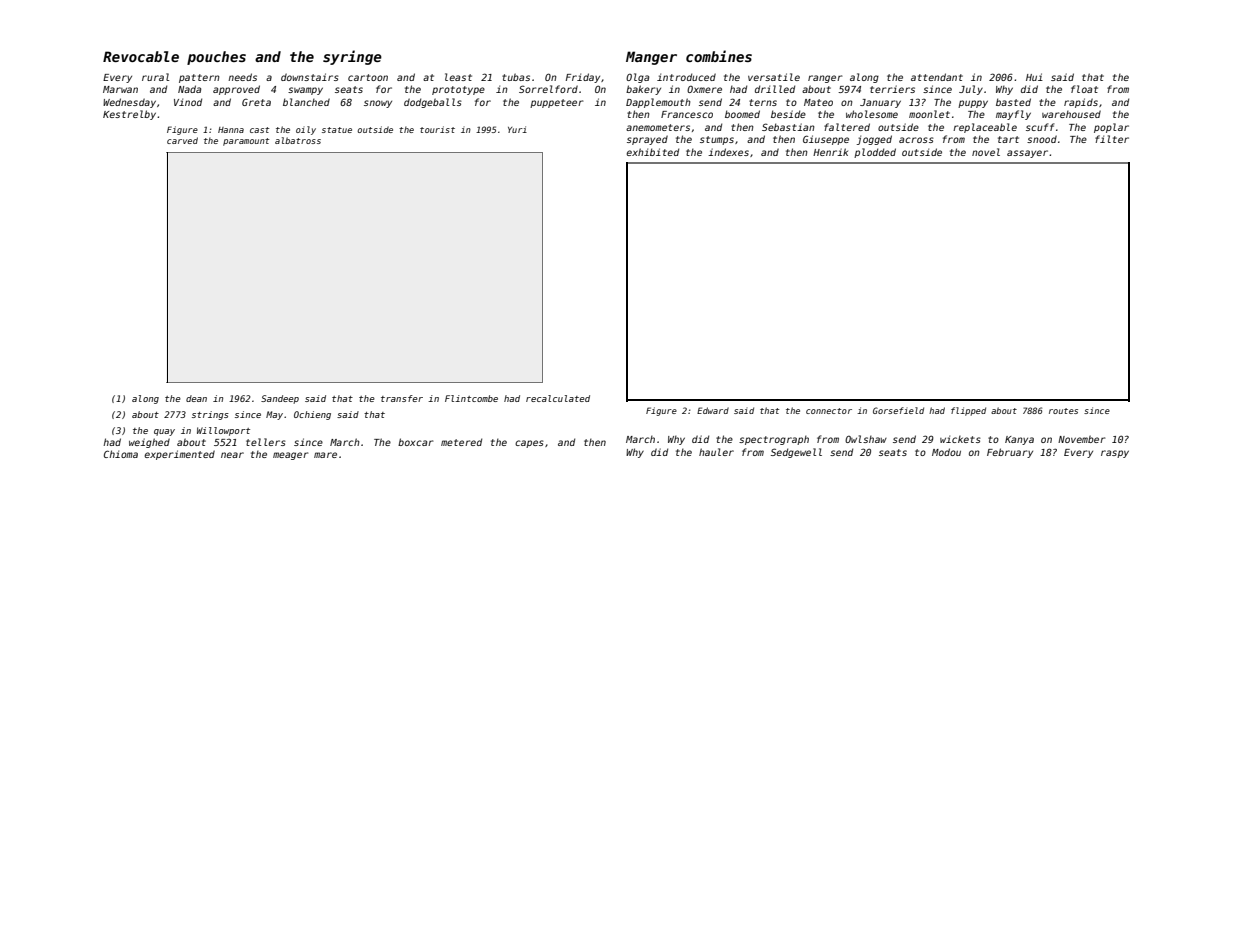 Image resolution: width=1233 pixels, height=952 pixels. What do you see at coordinates (558, 398) in the screenshot?
I see `recalculated` at bounding box center [558, 398].
